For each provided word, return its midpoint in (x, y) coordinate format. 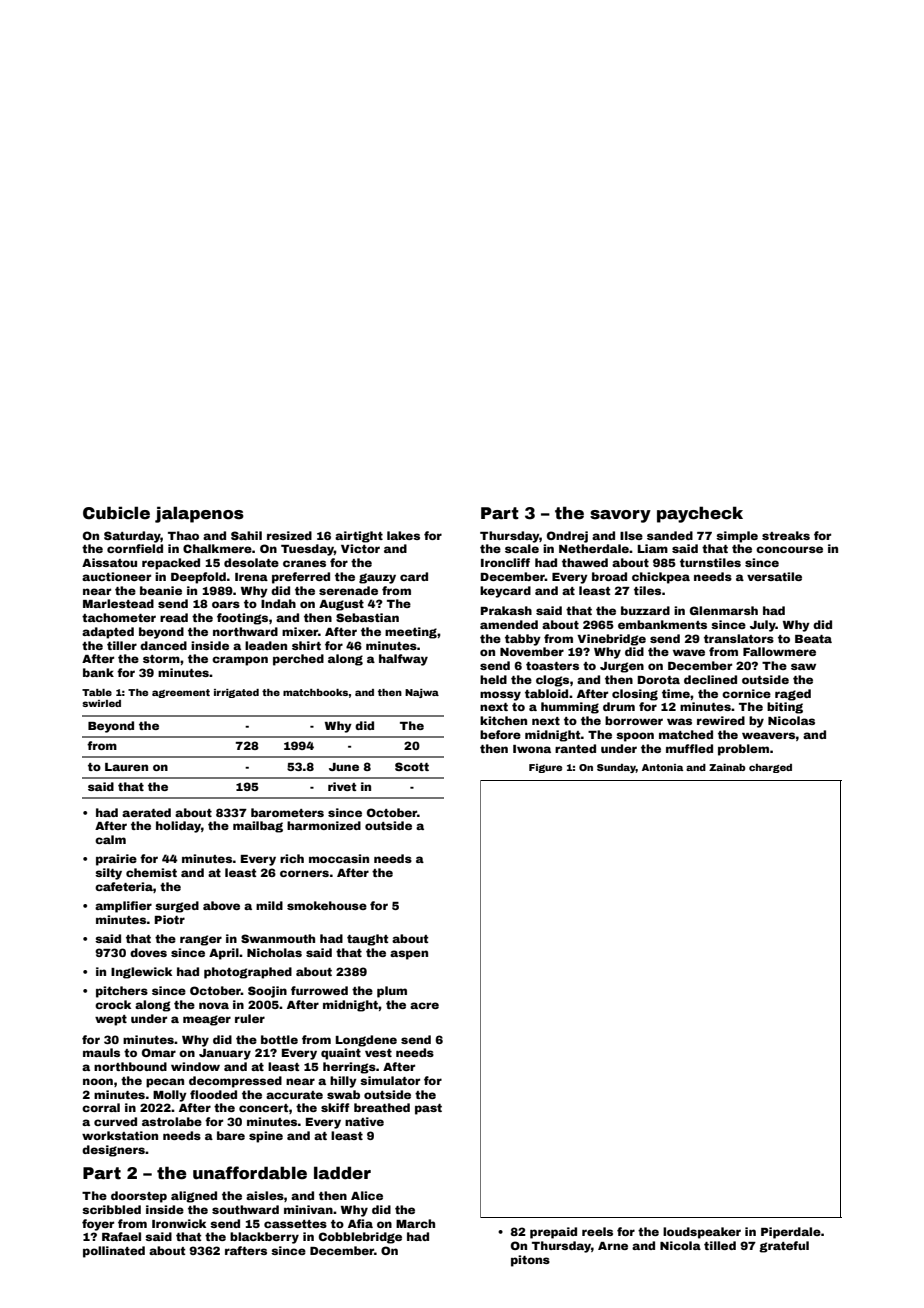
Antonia (662, 767)
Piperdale (791, 1233)
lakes (403, 535)
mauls (101, 1052)
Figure (545, 768)
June (344, 767)
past (428, 1109)
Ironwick (179, 1223)
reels (597, 1231)
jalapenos (199, 514)
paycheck (700, 514)
